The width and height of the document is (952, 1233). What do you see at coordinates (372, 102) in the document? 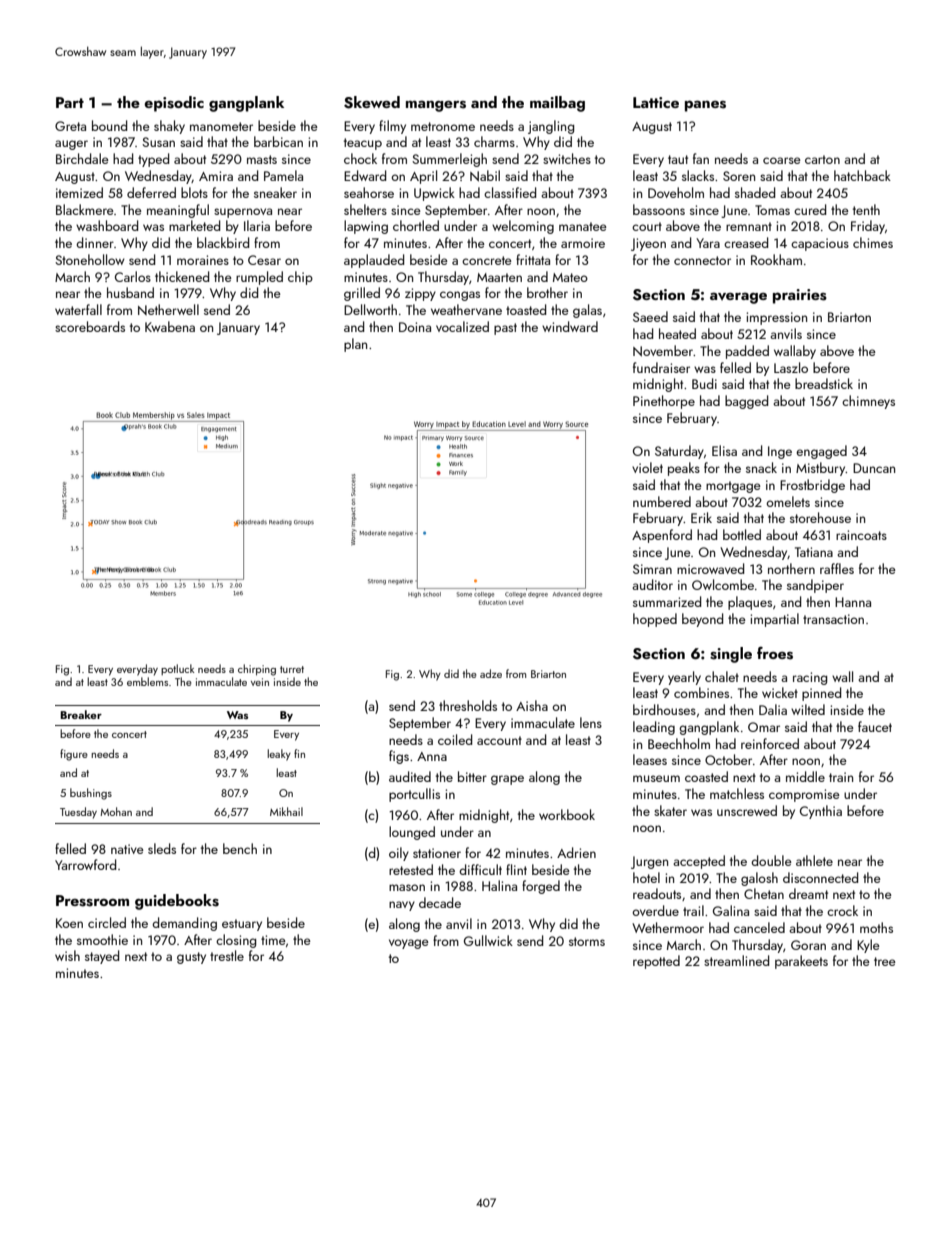
I see `Skewed` at bounding box center [372, 102].
